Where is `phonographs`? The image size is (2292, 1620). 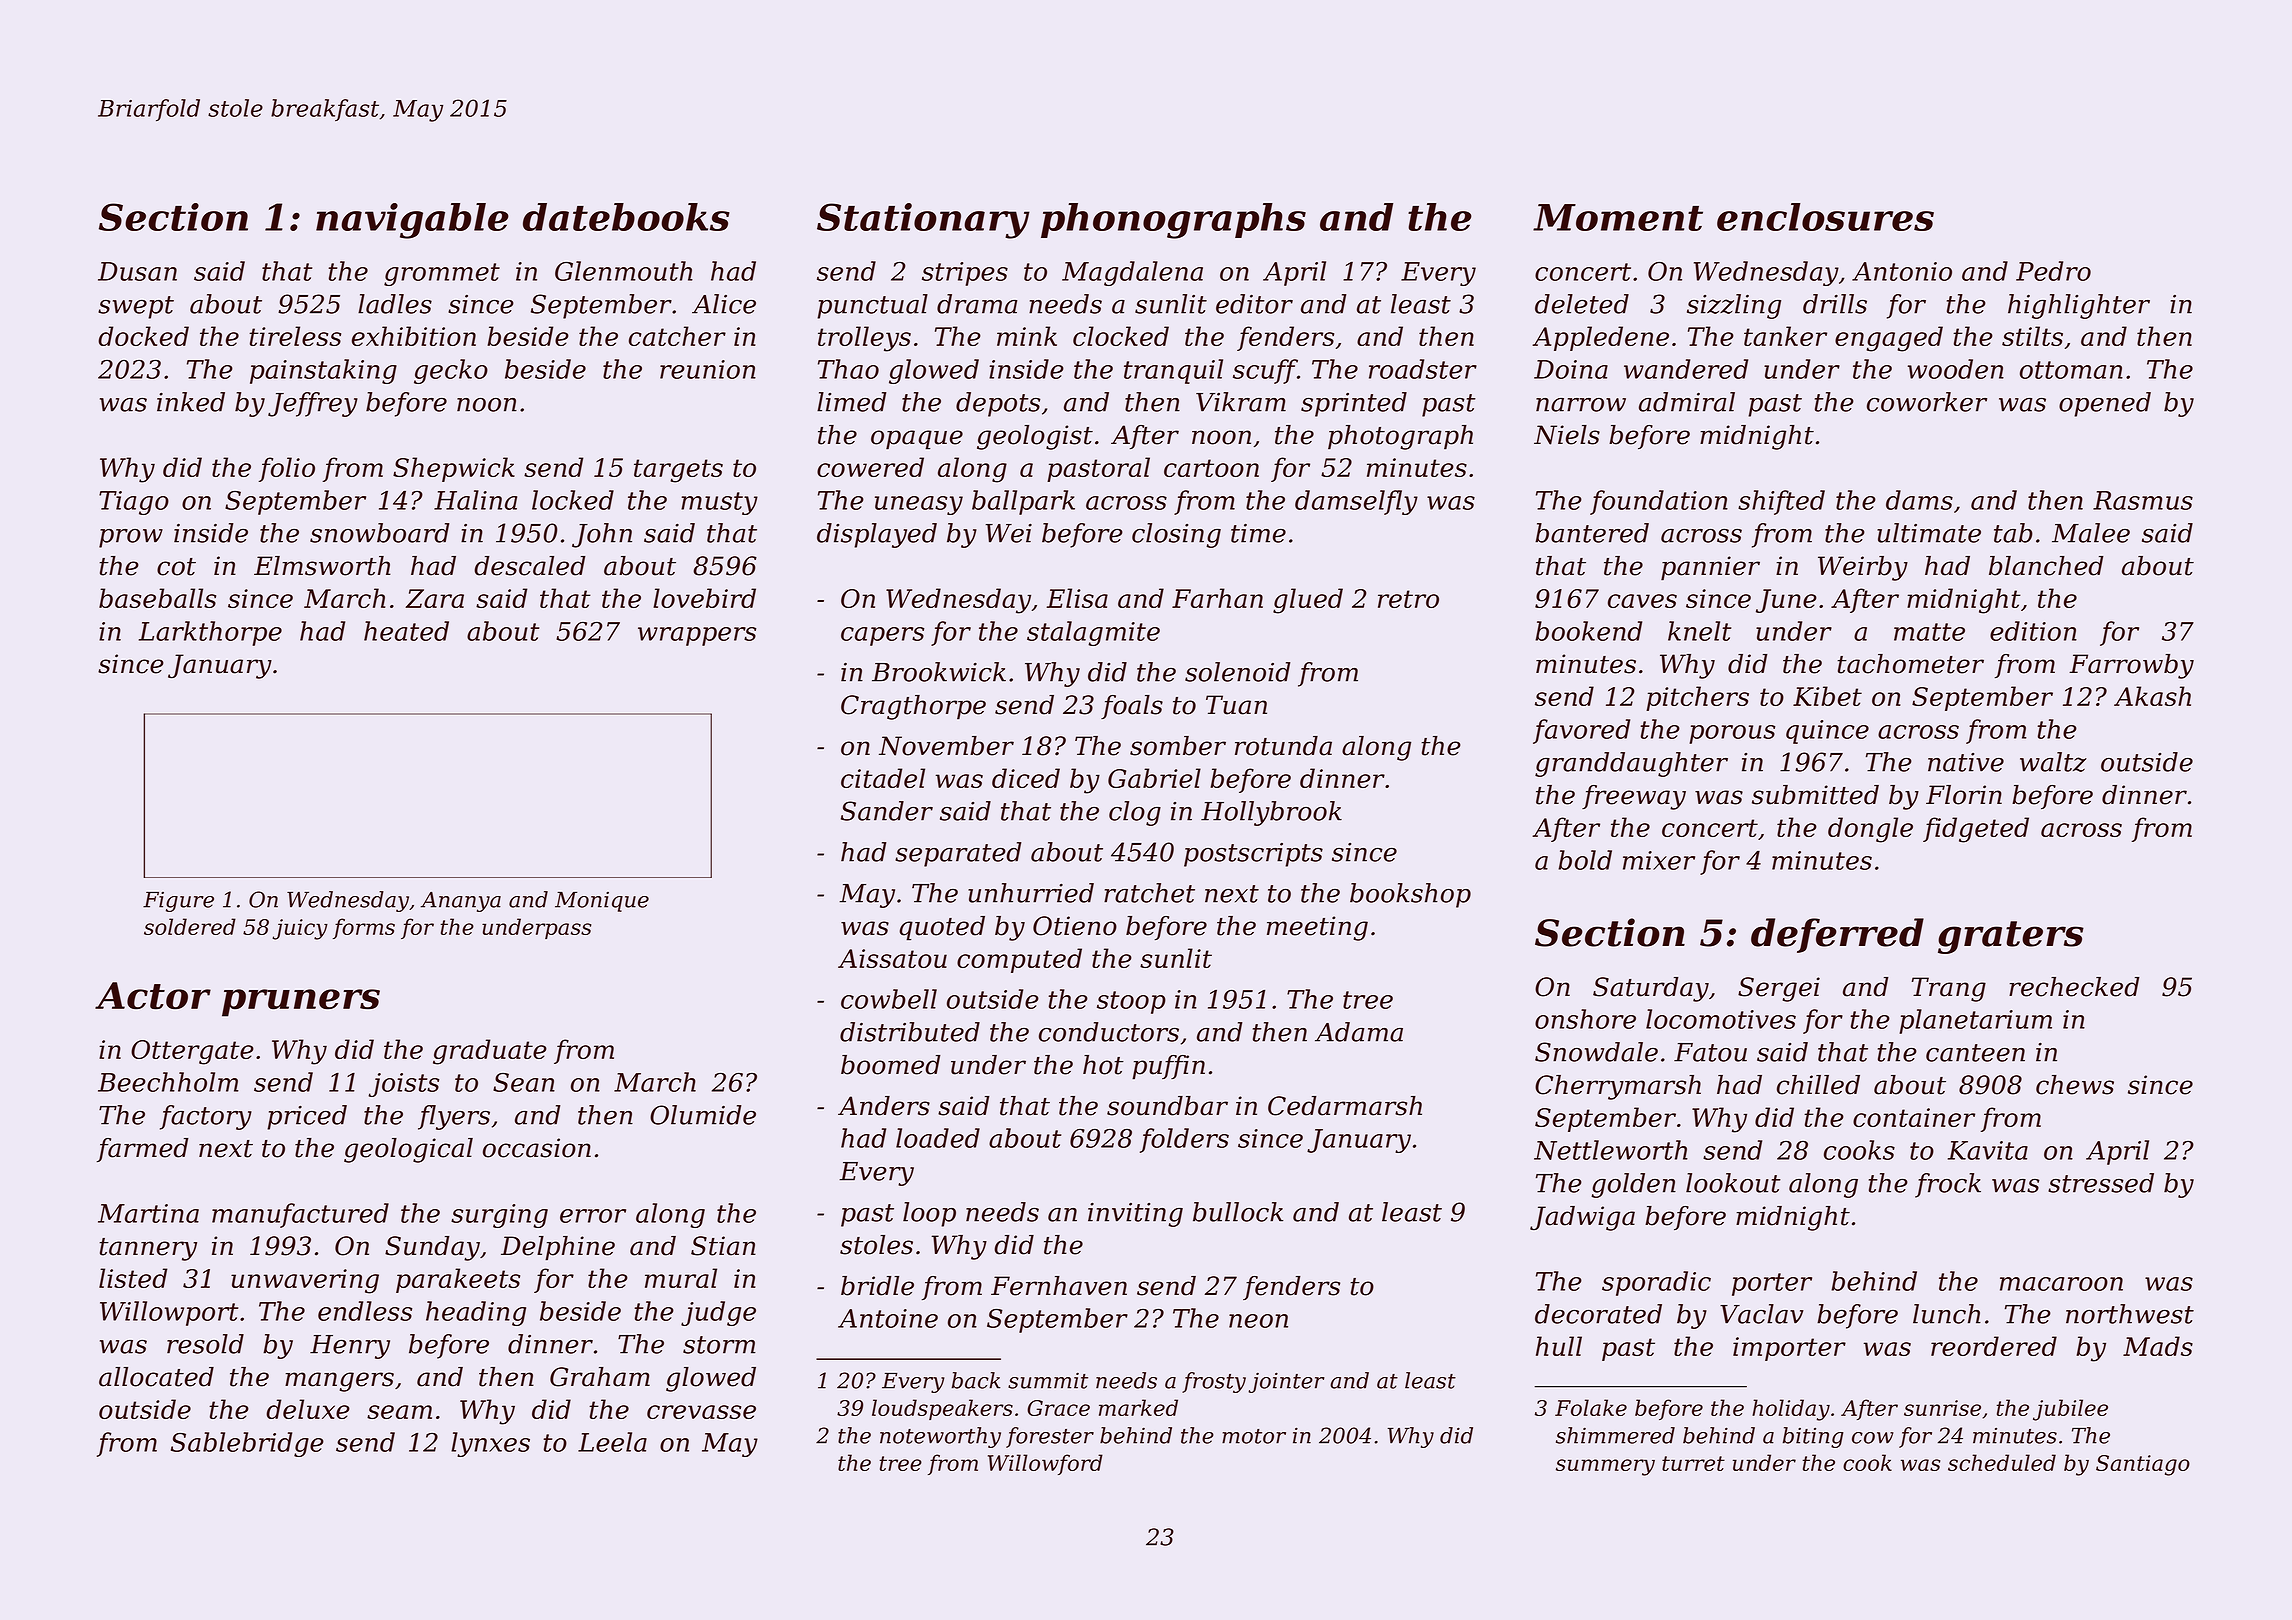 phonographs is located at coordinates (1173, 221).
